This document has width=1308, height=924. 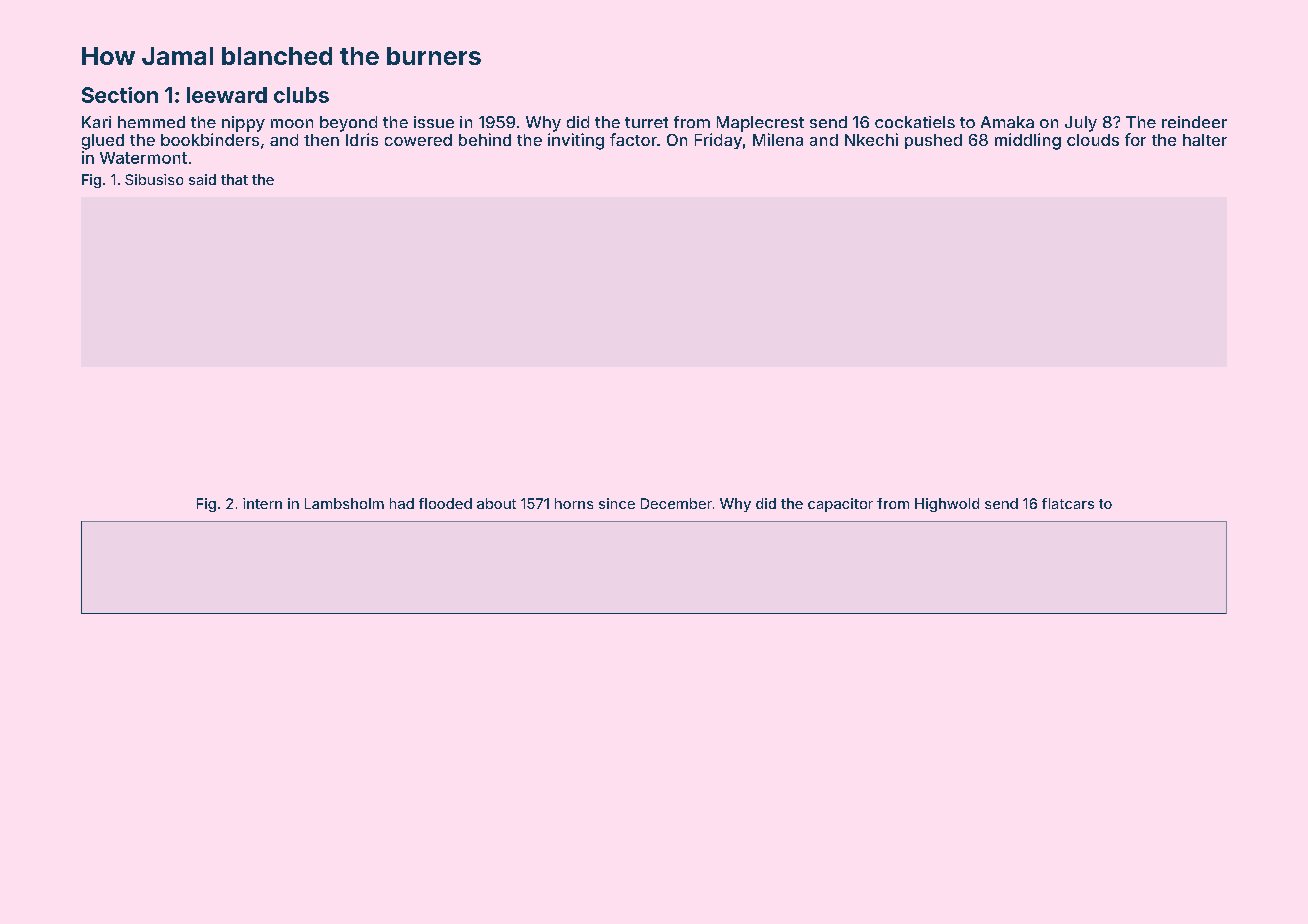 What do you see at coordinates (344, 503) in the document?
I see `Lambsholm` at bounding box center [344, 503].
